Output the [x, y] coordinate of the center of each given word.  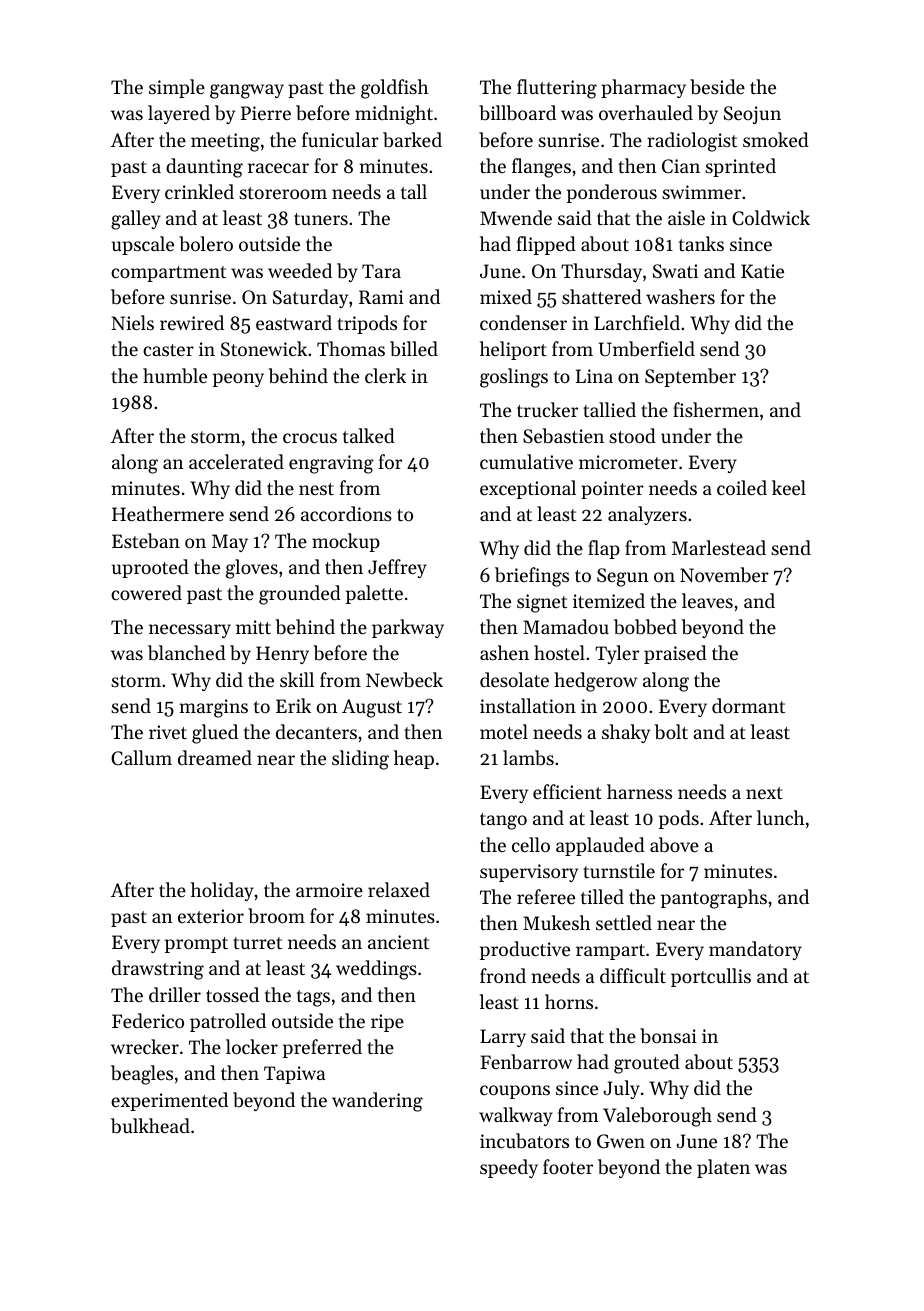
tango [503, 821]
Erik [293, 705]
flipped [546, 245]
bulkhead [150, 1126]
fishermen [716, 409]
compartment [168, 274]
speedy [509, 1168]
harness [639, 791]
